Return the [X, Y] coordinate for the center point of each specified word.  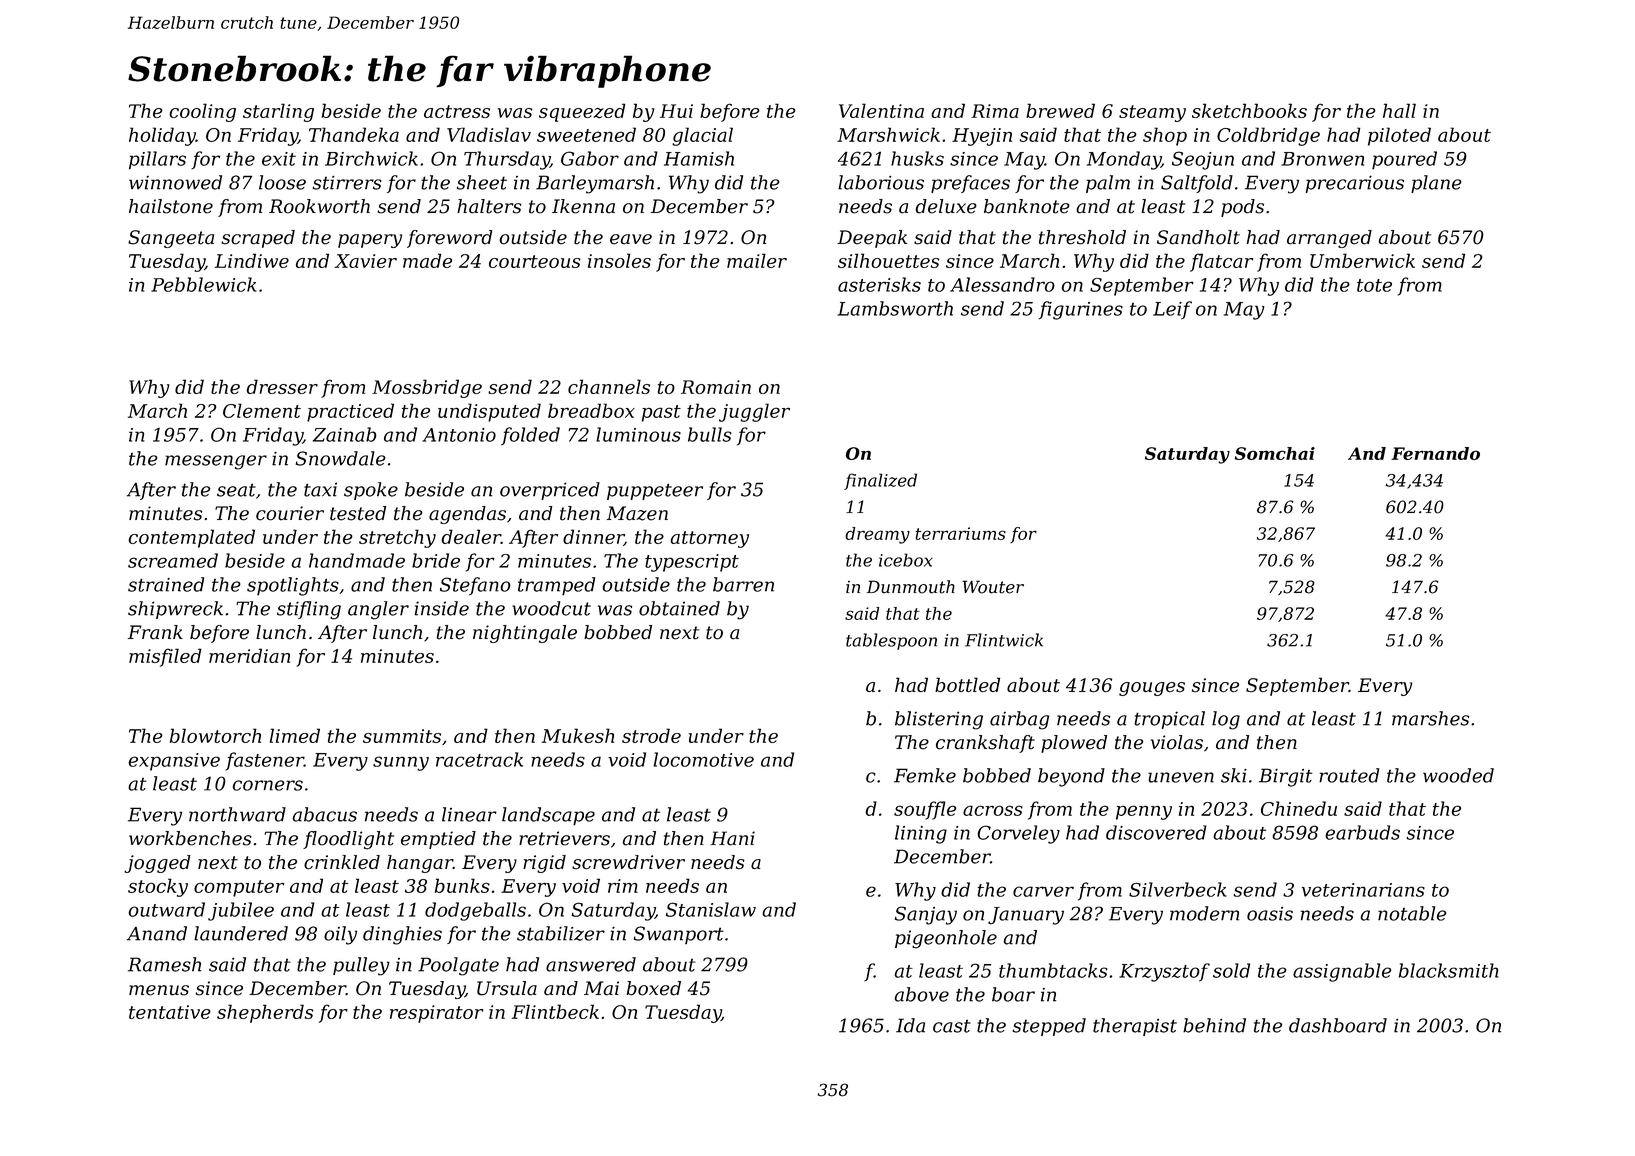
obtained [679, 608]
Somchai [1275, 453]
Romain [716, 387]
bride [436, 560]
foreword [449, 239]
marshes [1430, 718]
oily [340, 935]
